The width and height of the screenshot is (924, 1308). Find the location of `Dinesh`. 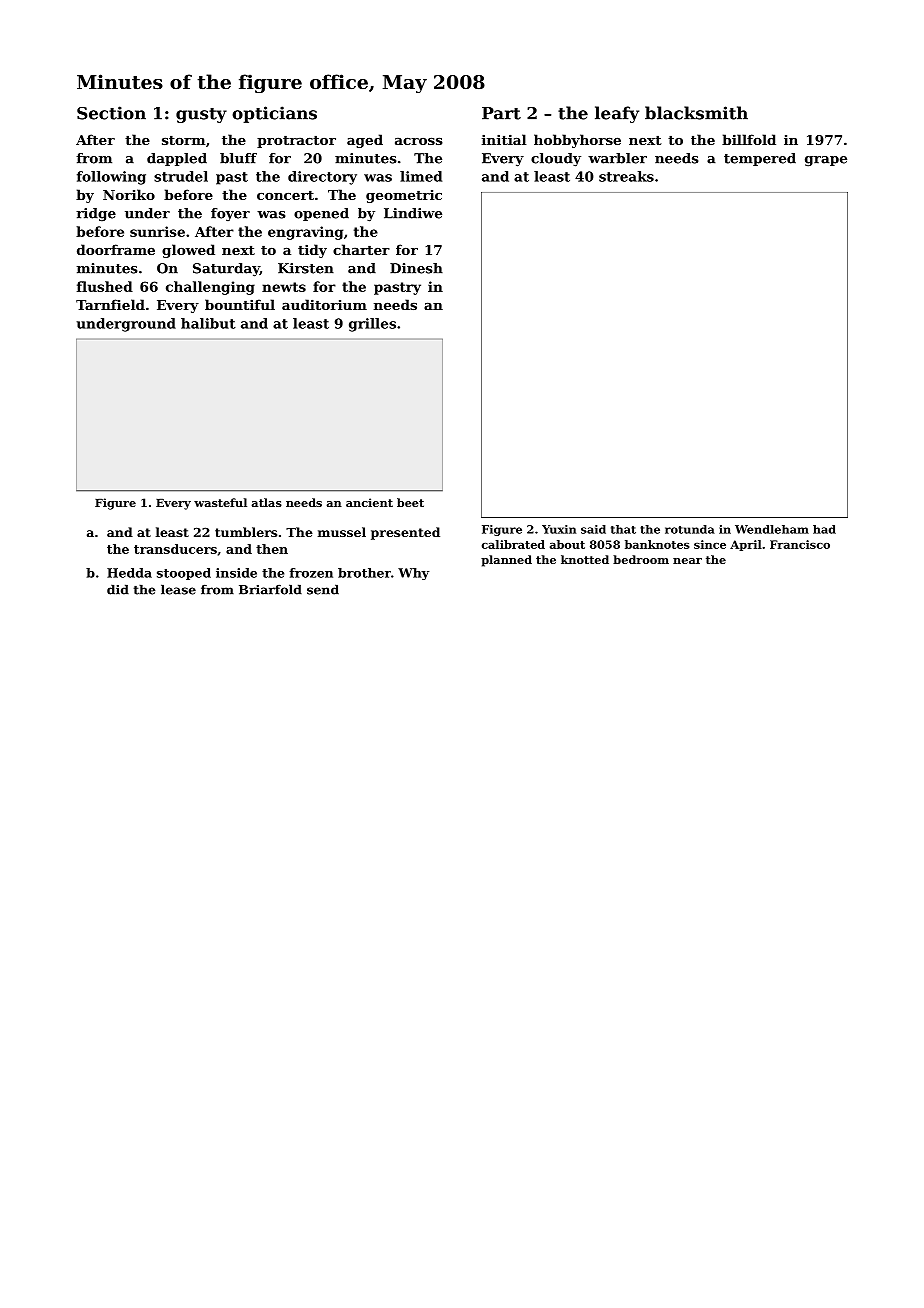

Dinesh is located at coordinates (416, 268).
